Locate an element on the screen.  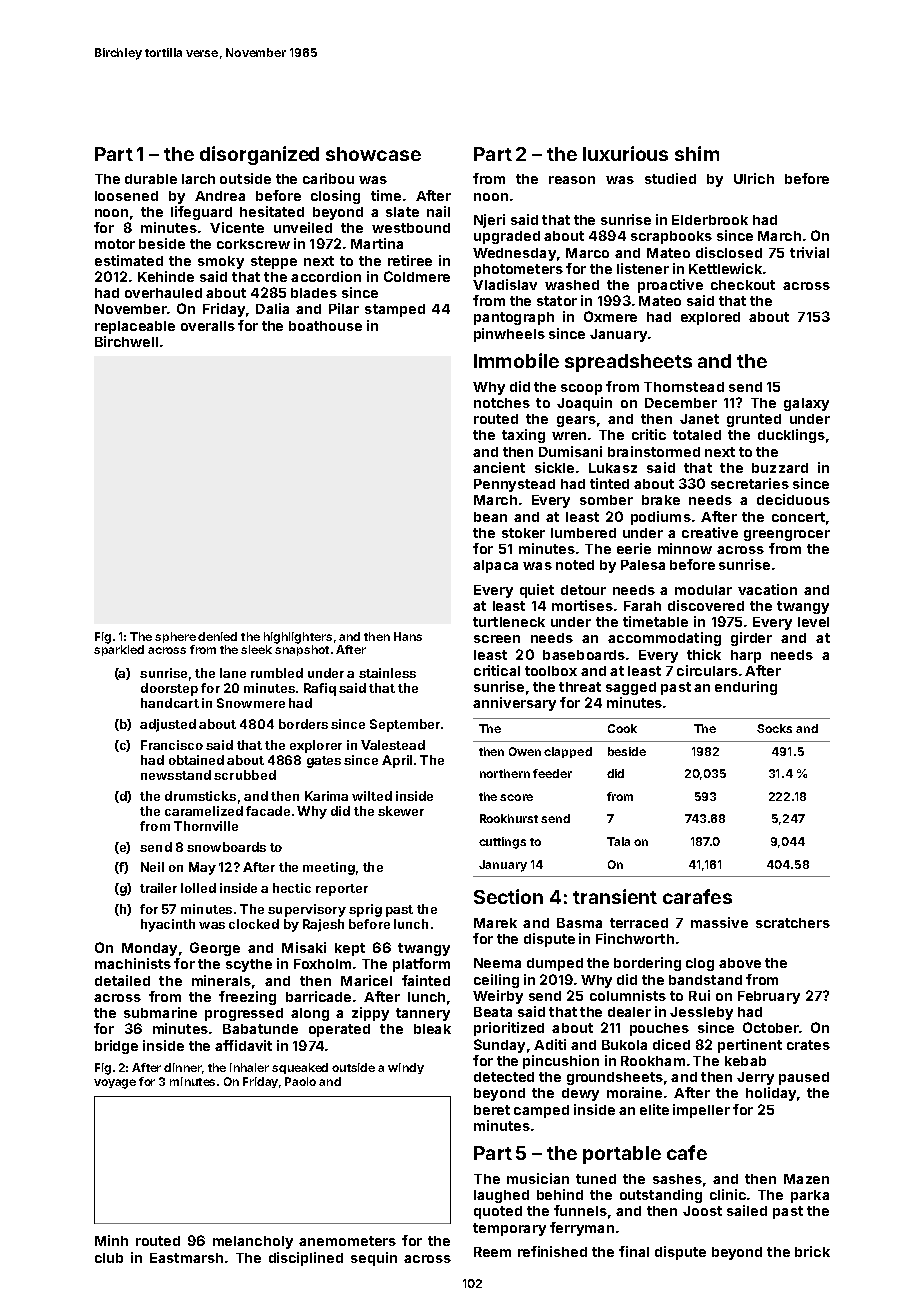
luxurious is located at coordinates (625, 153).
